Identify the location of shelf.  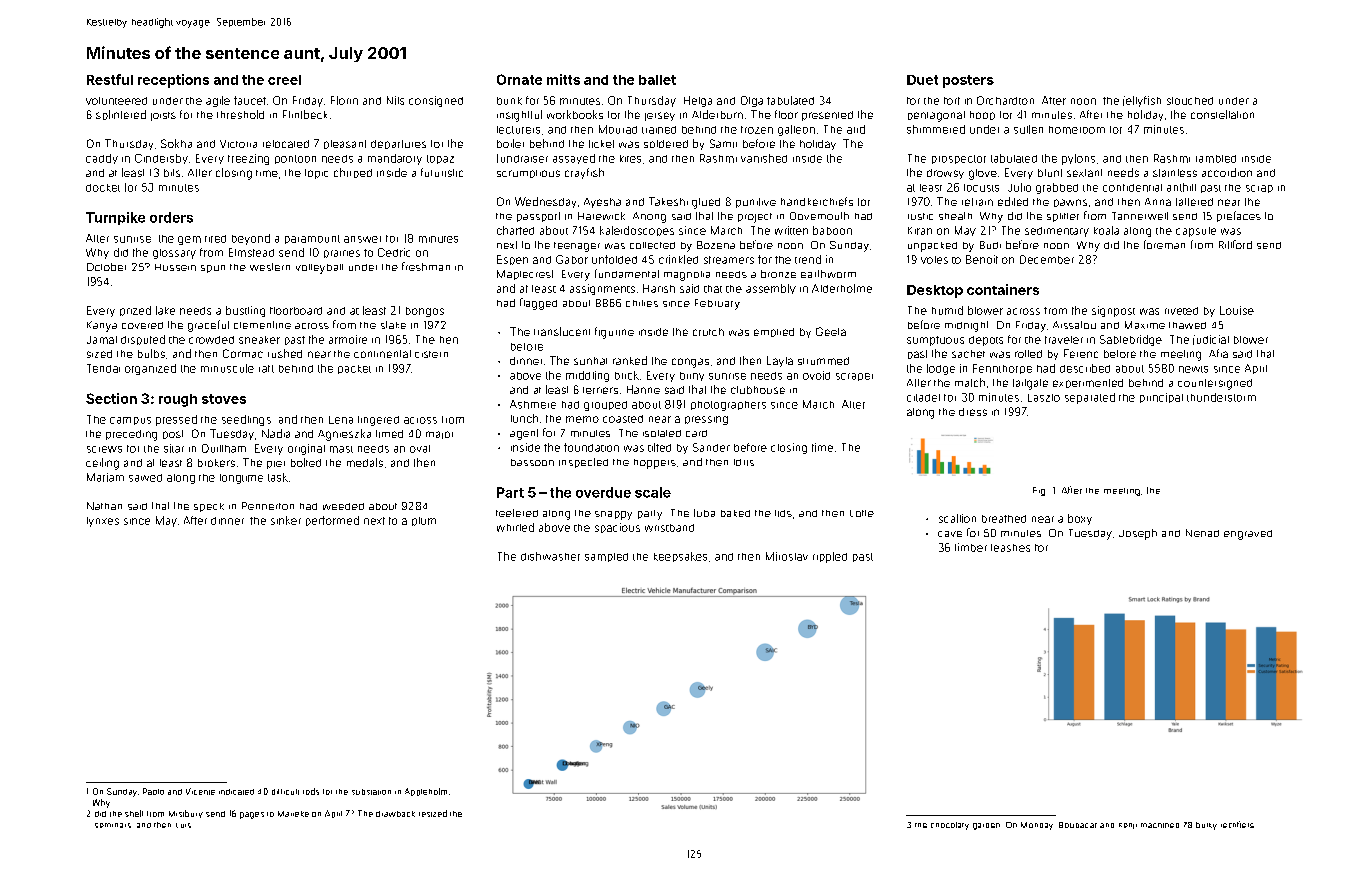
(134, 813).
